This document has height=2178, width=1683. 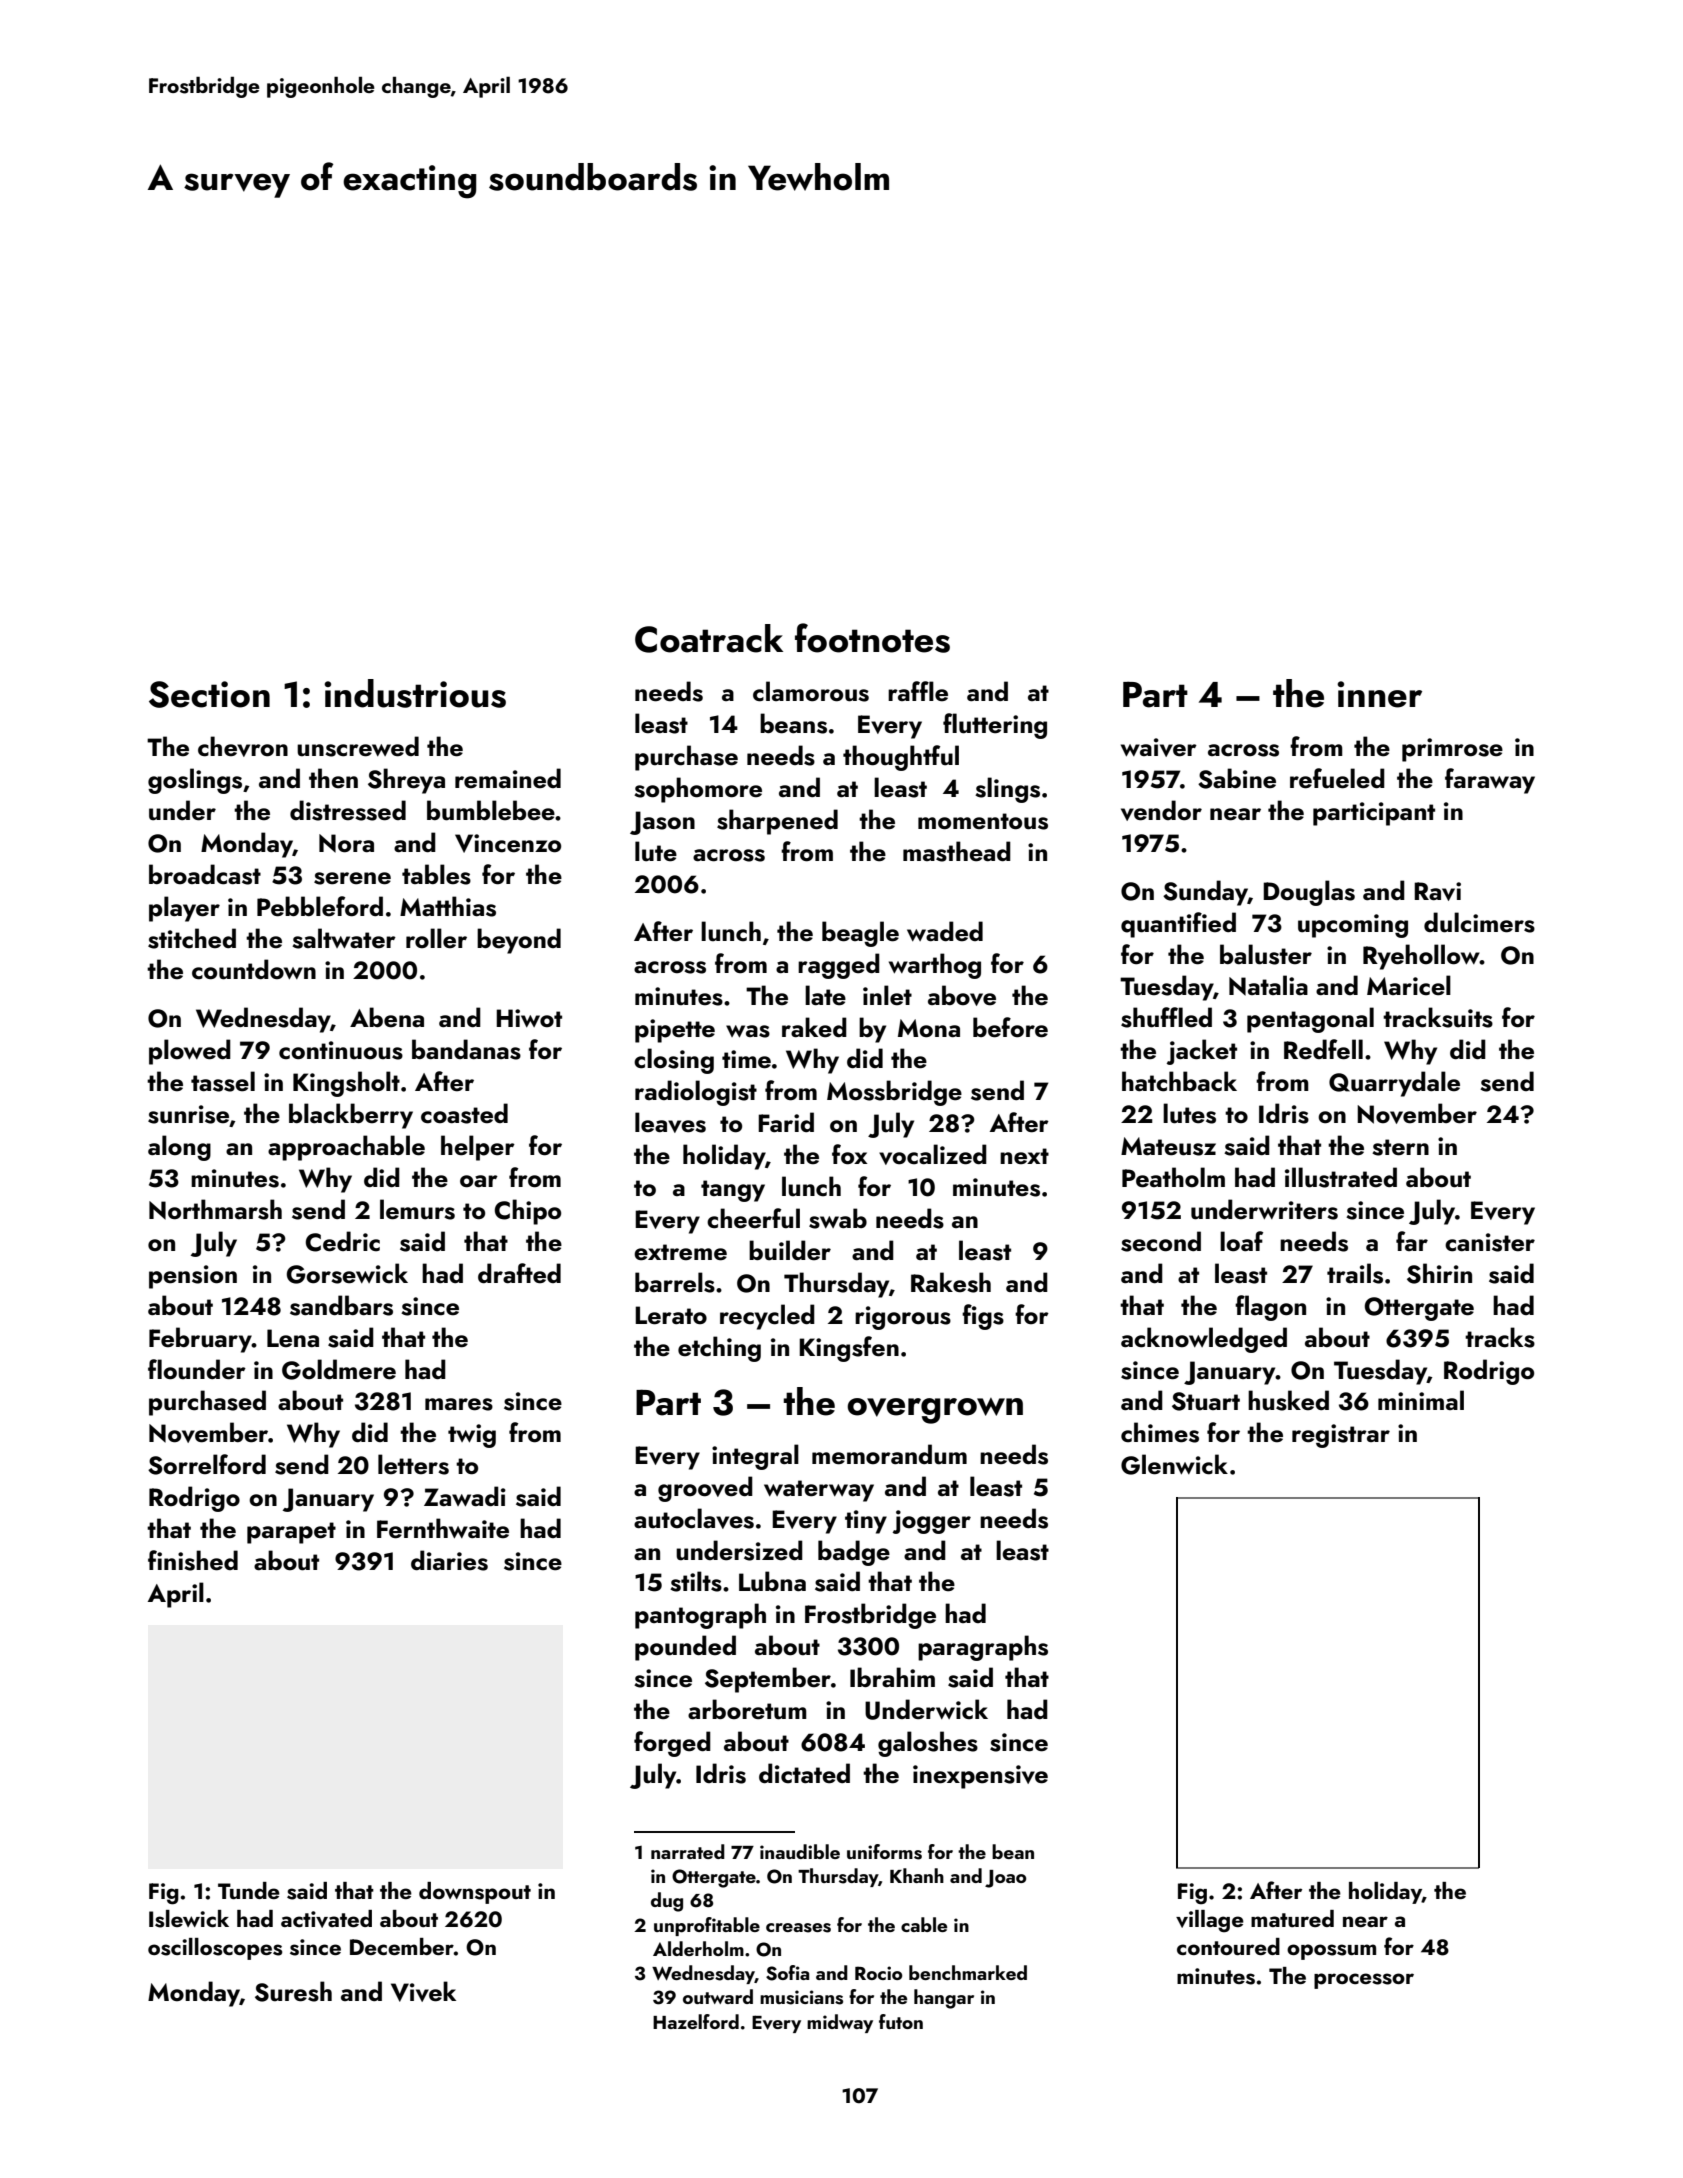 I want to click on badge, so click(x=854, y=1553).
